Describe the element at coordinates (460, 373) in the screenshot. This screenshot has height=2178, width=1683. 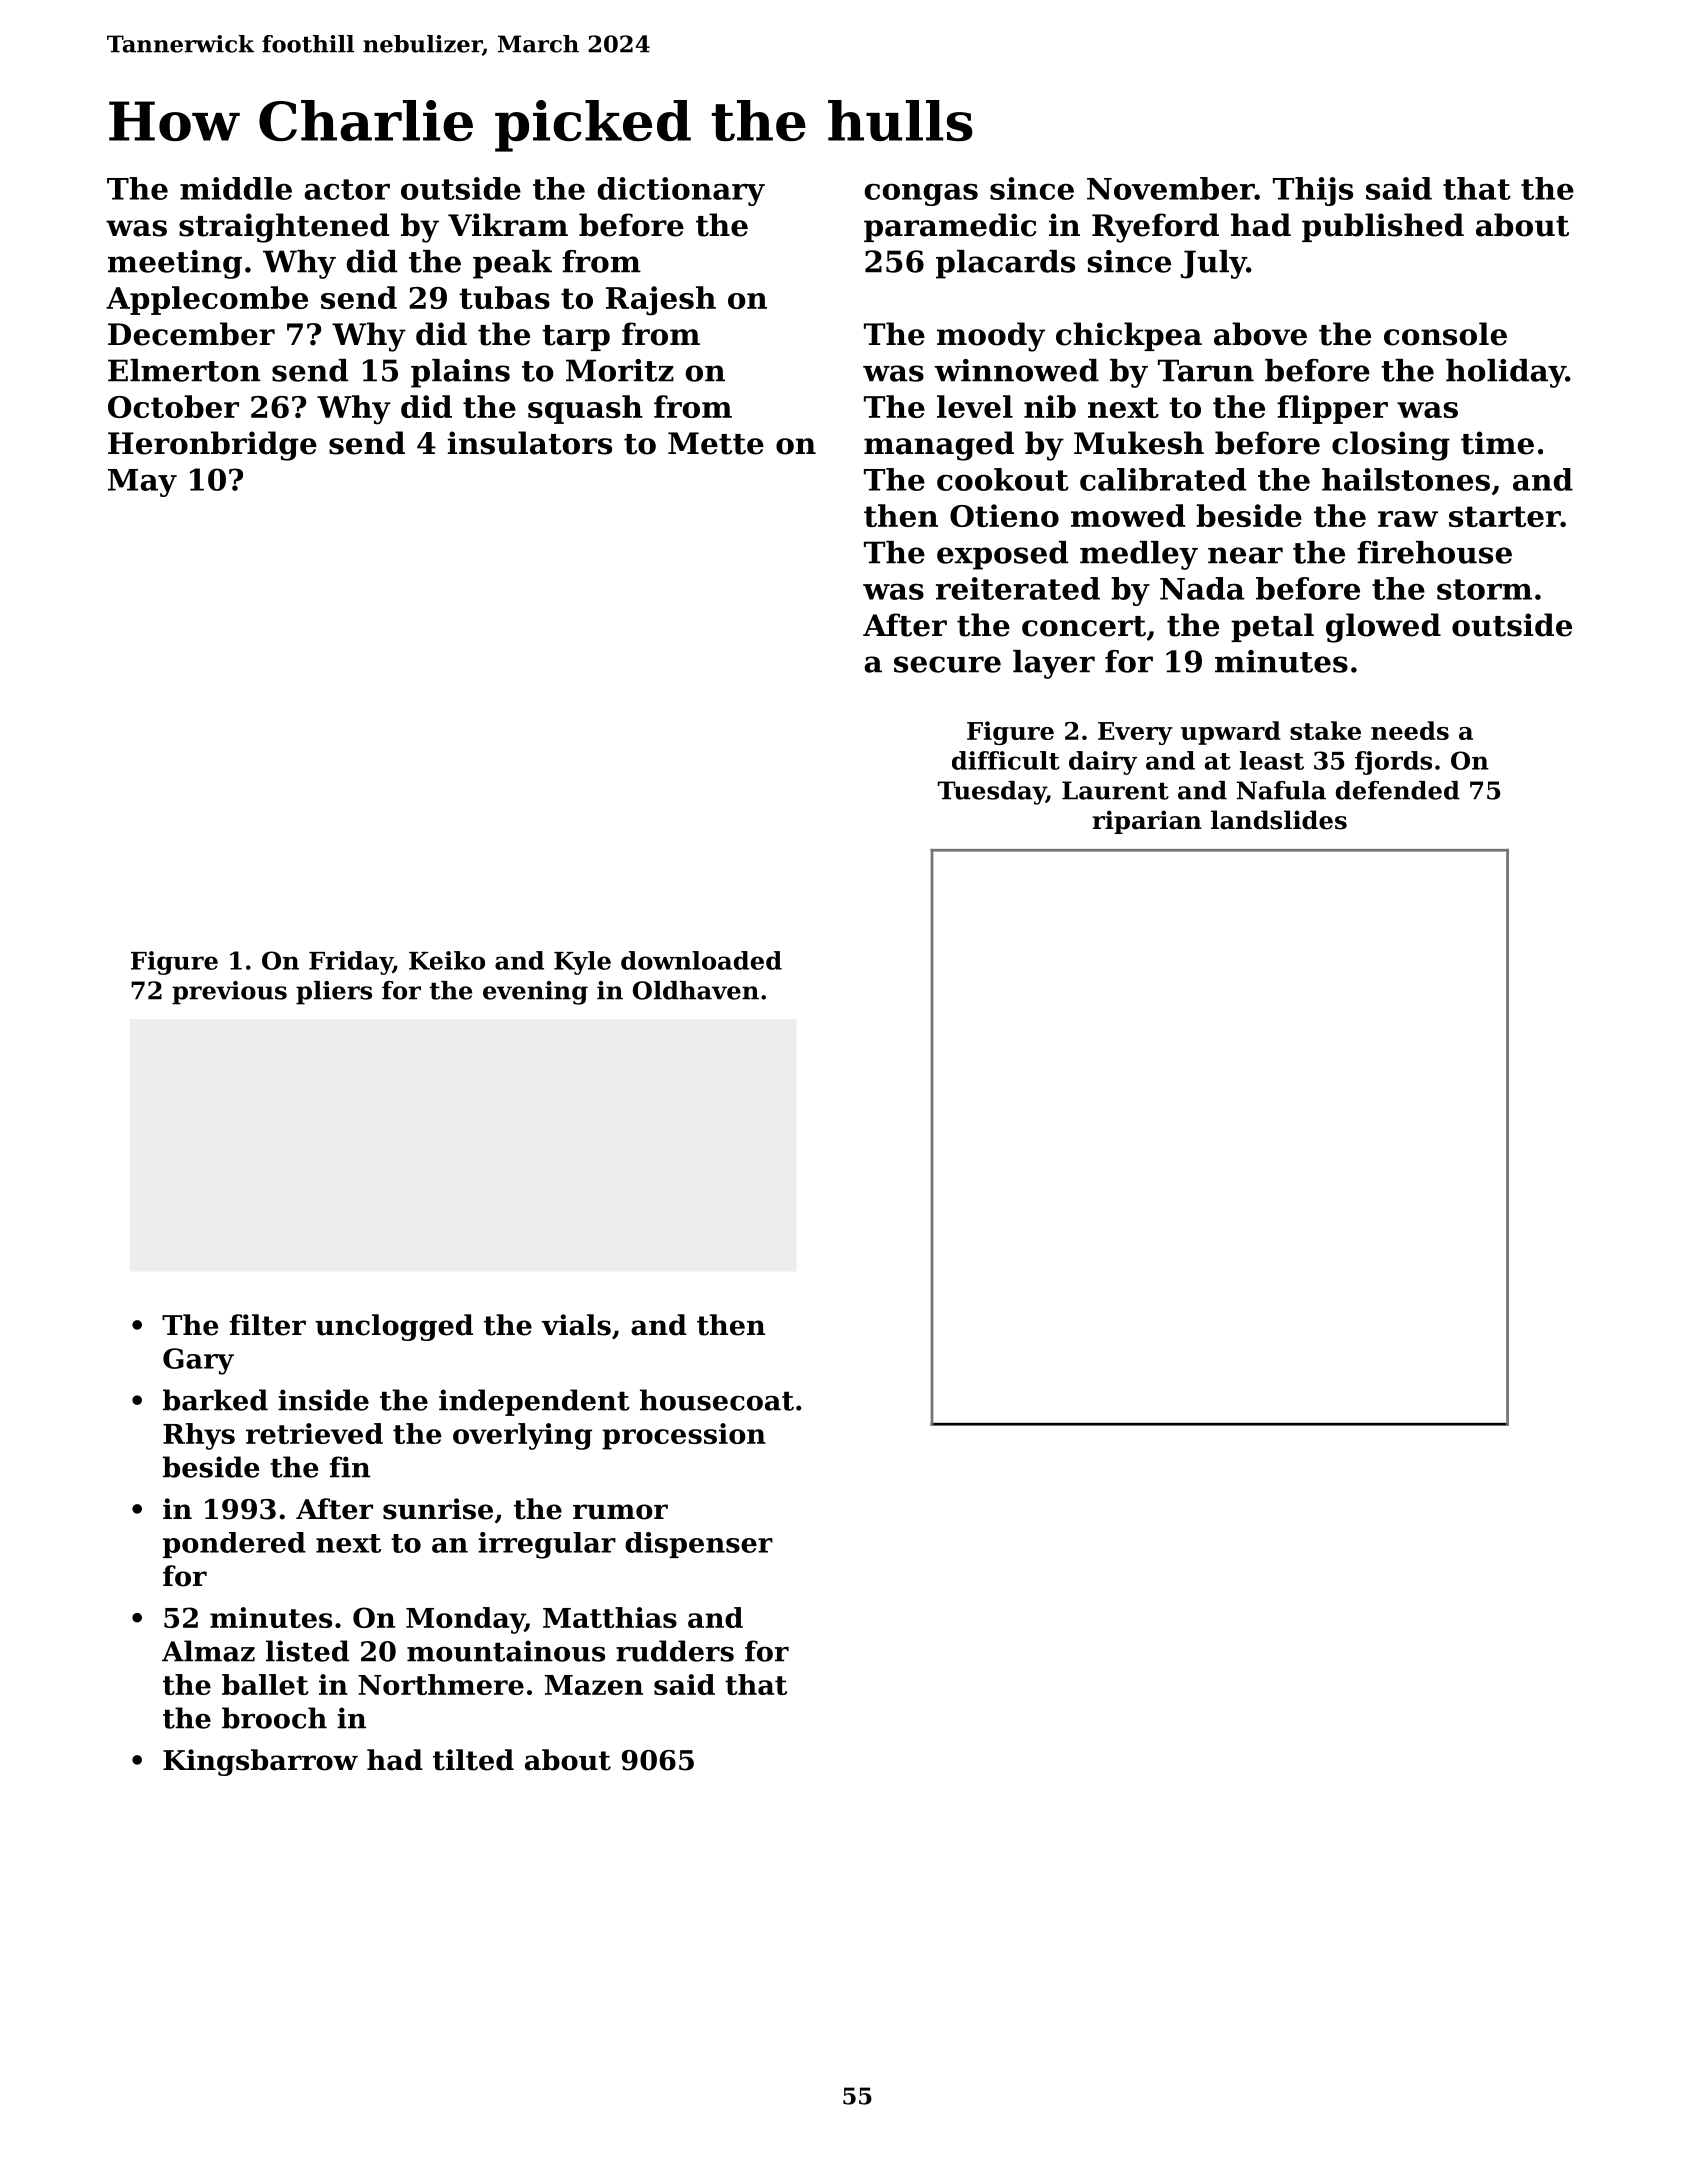
I see `plains` at that location.
